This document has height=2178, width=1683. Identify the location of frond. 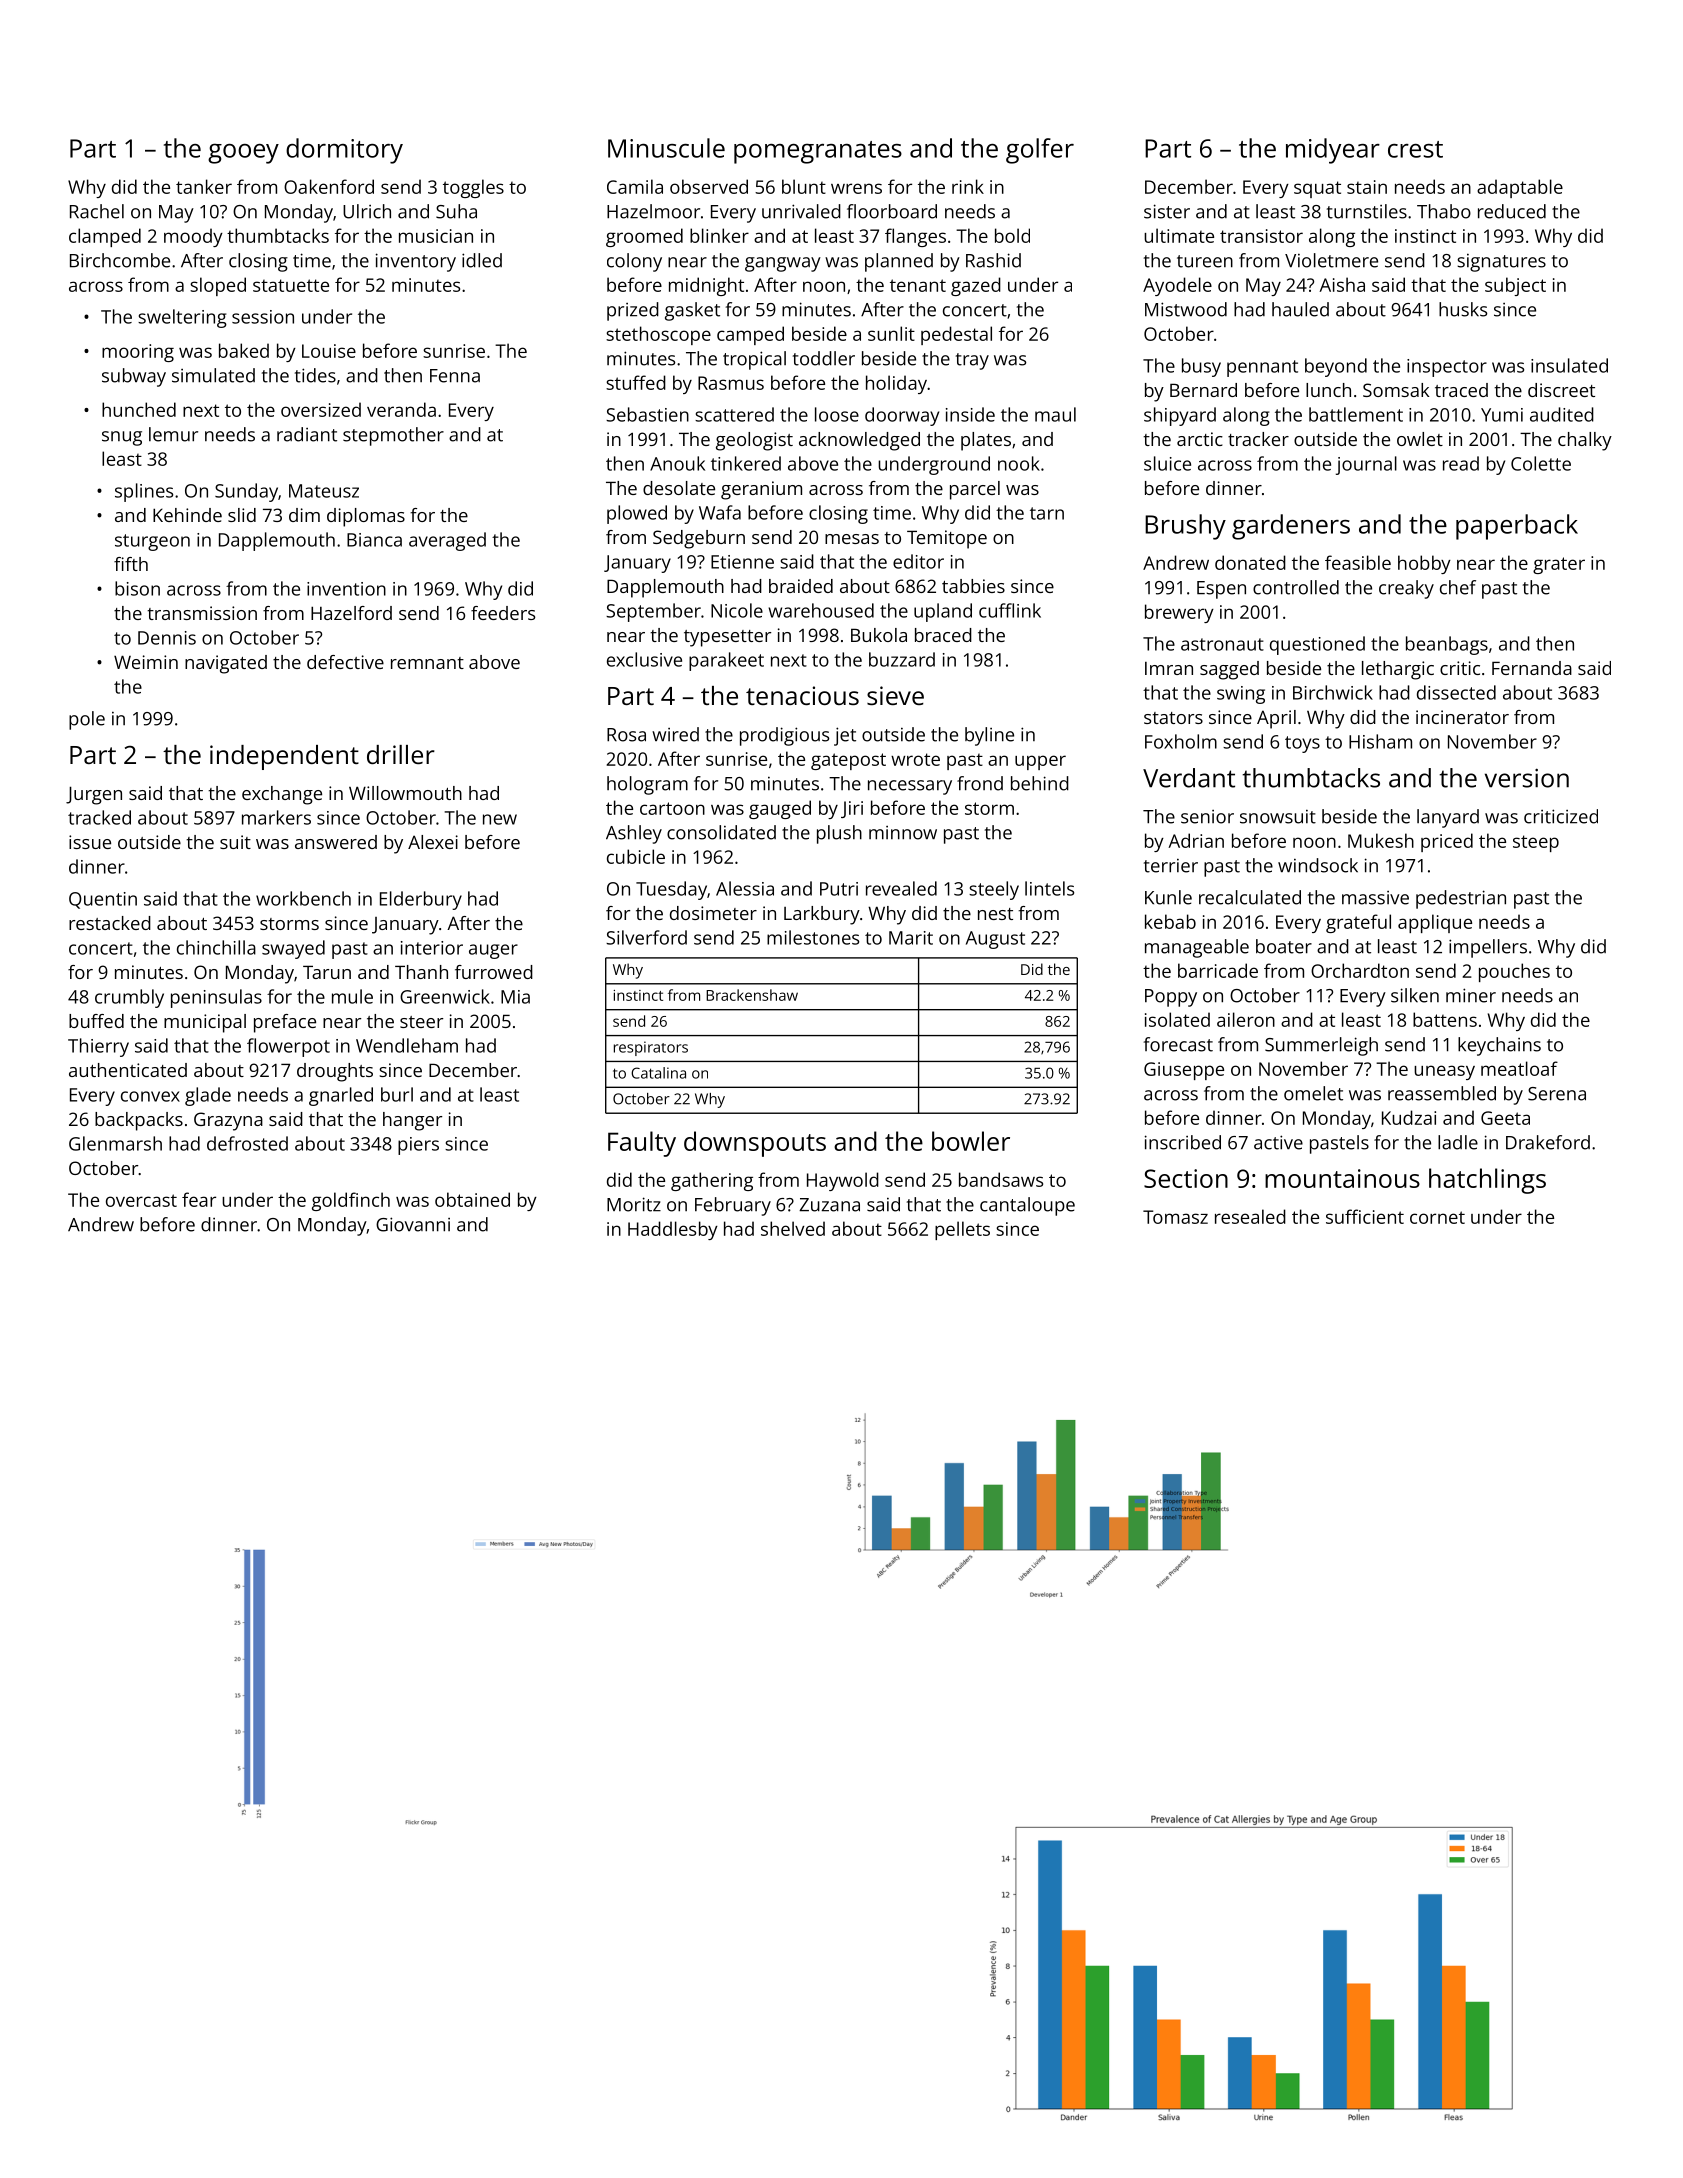
(980, 783).
